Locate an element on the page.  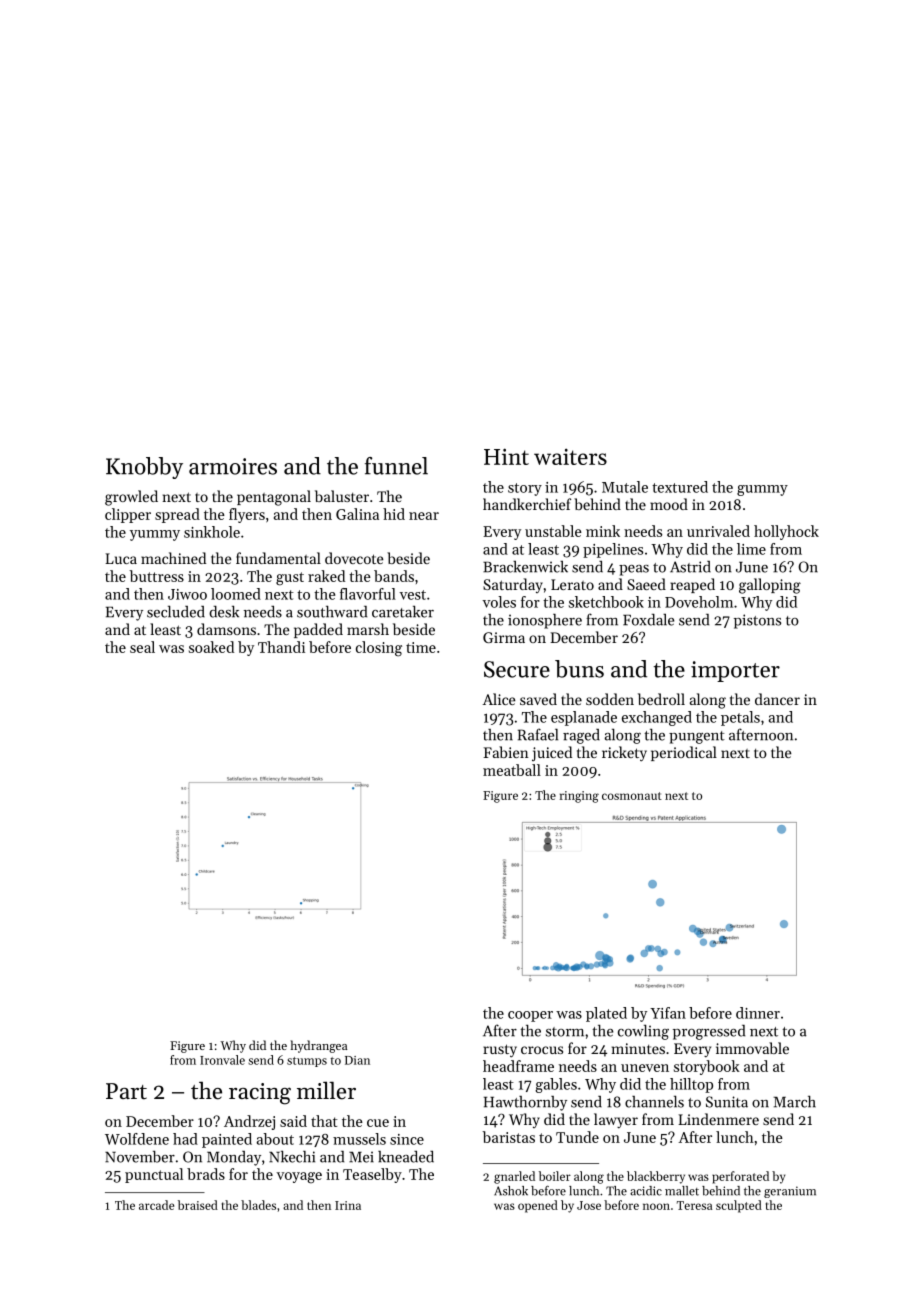
cosmonaut is located at coordinates (632, 796).
